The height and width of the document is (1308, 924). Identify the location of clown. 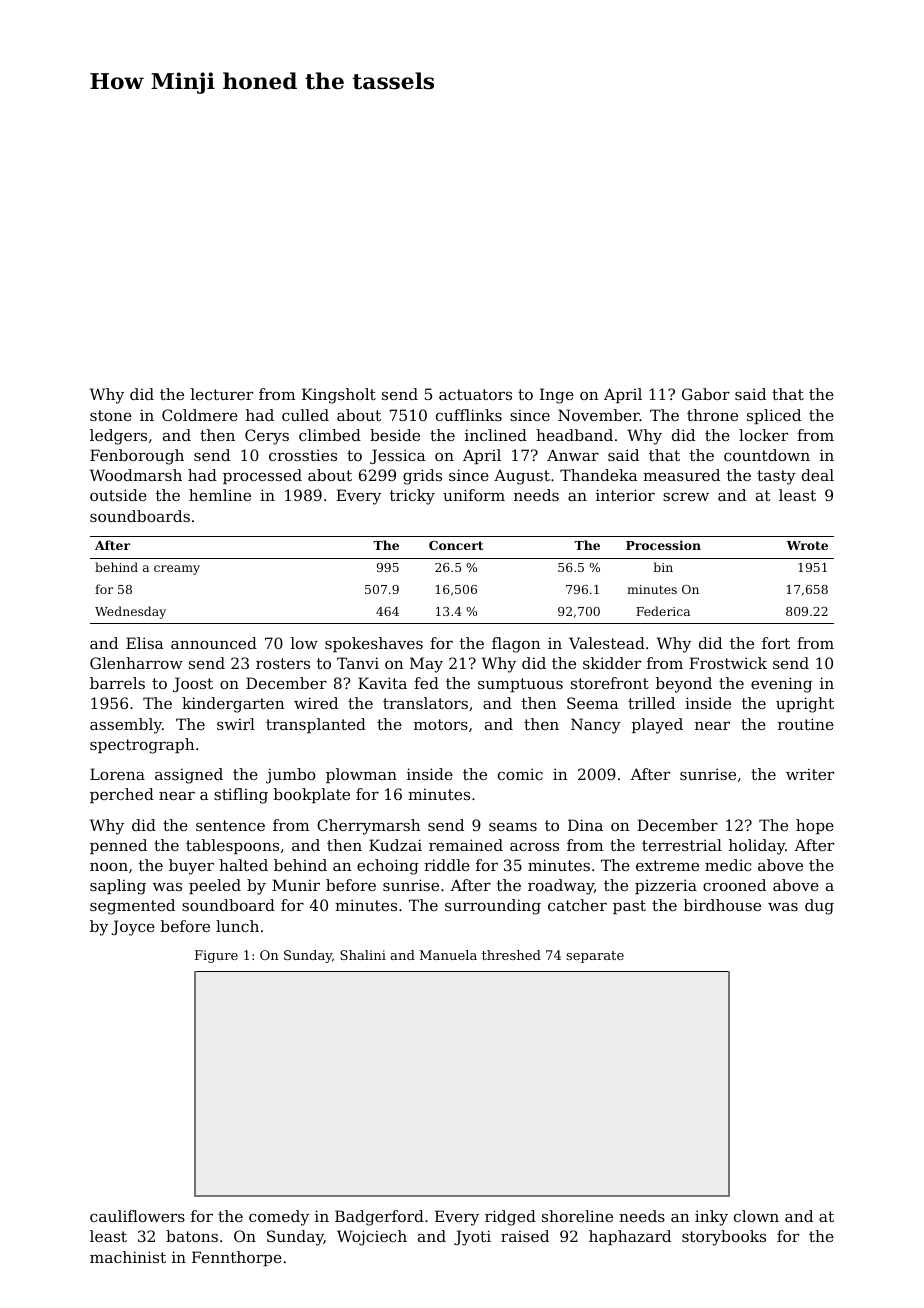
(756, 1216).
